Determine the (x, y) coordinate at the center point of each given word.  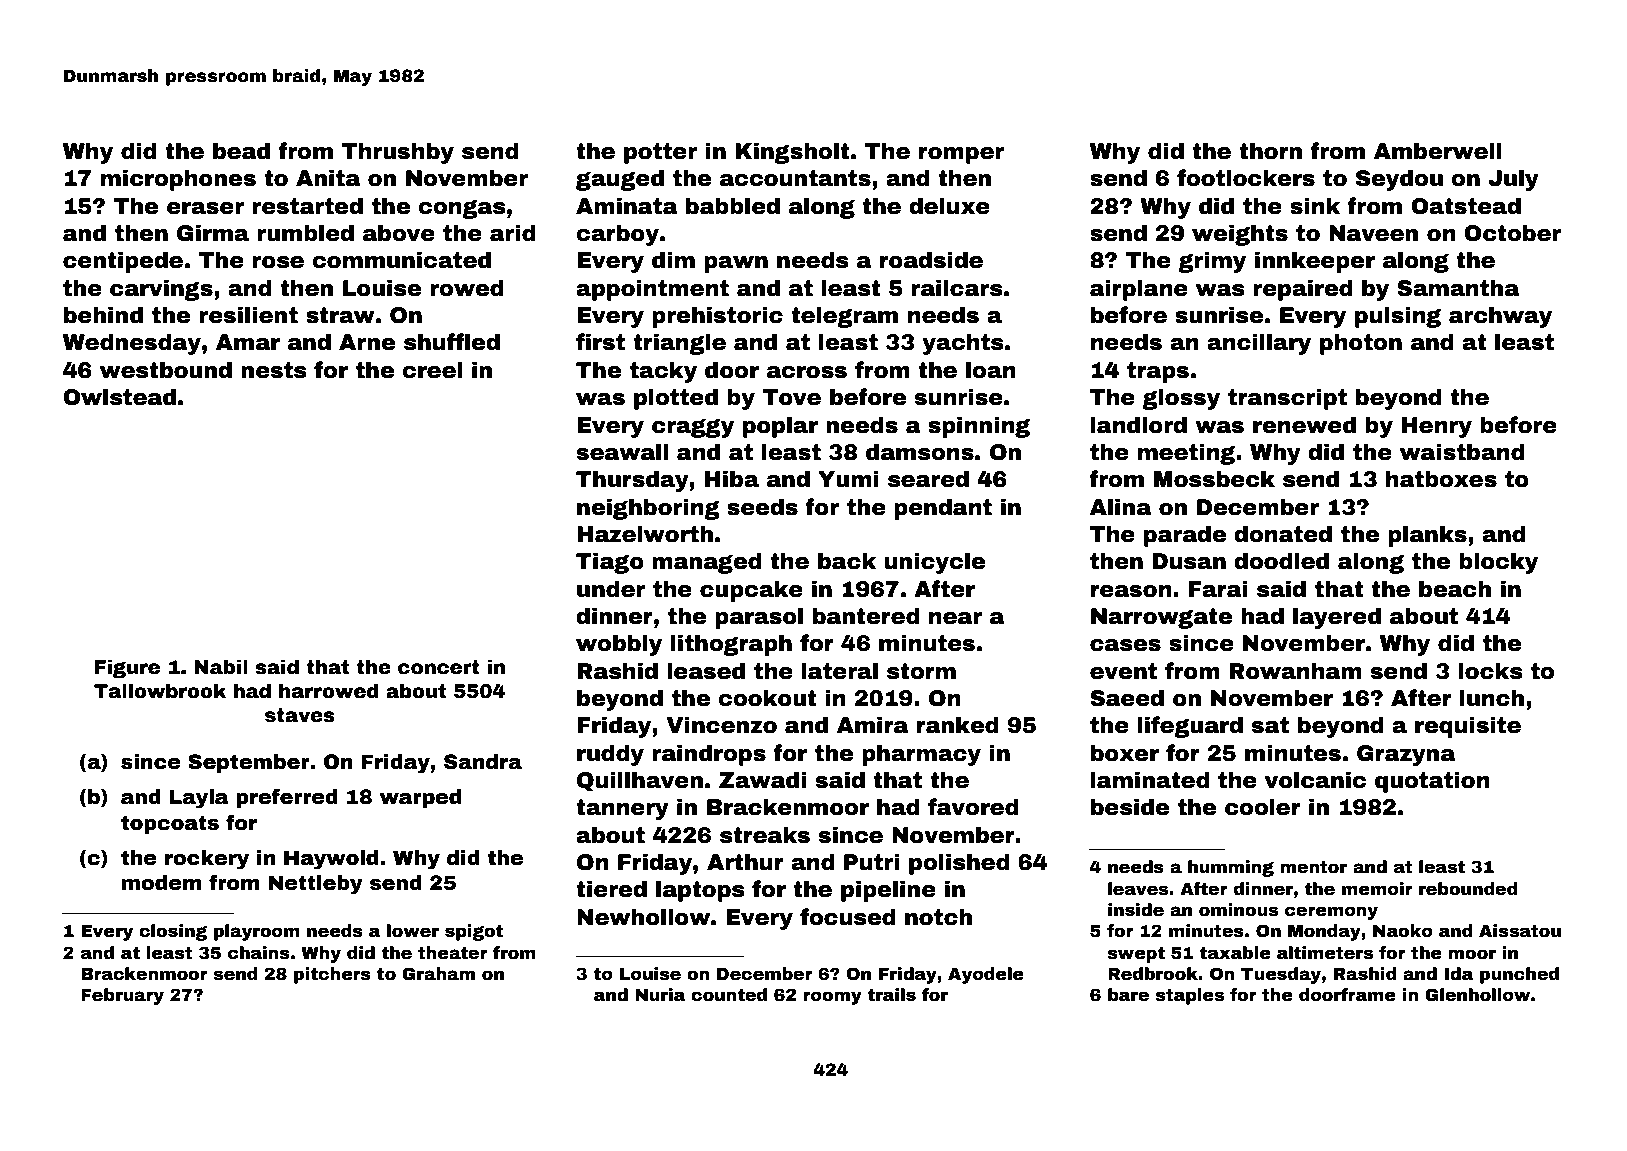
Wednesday (132, 344)
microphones (178, 180)
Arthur (745, 862)
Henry (1437, 427)
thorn (1270, 151)
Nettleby (315, 885)
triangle (679, 344)
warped (420, 798)
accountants (795, 178)
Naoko (1403, 931)
